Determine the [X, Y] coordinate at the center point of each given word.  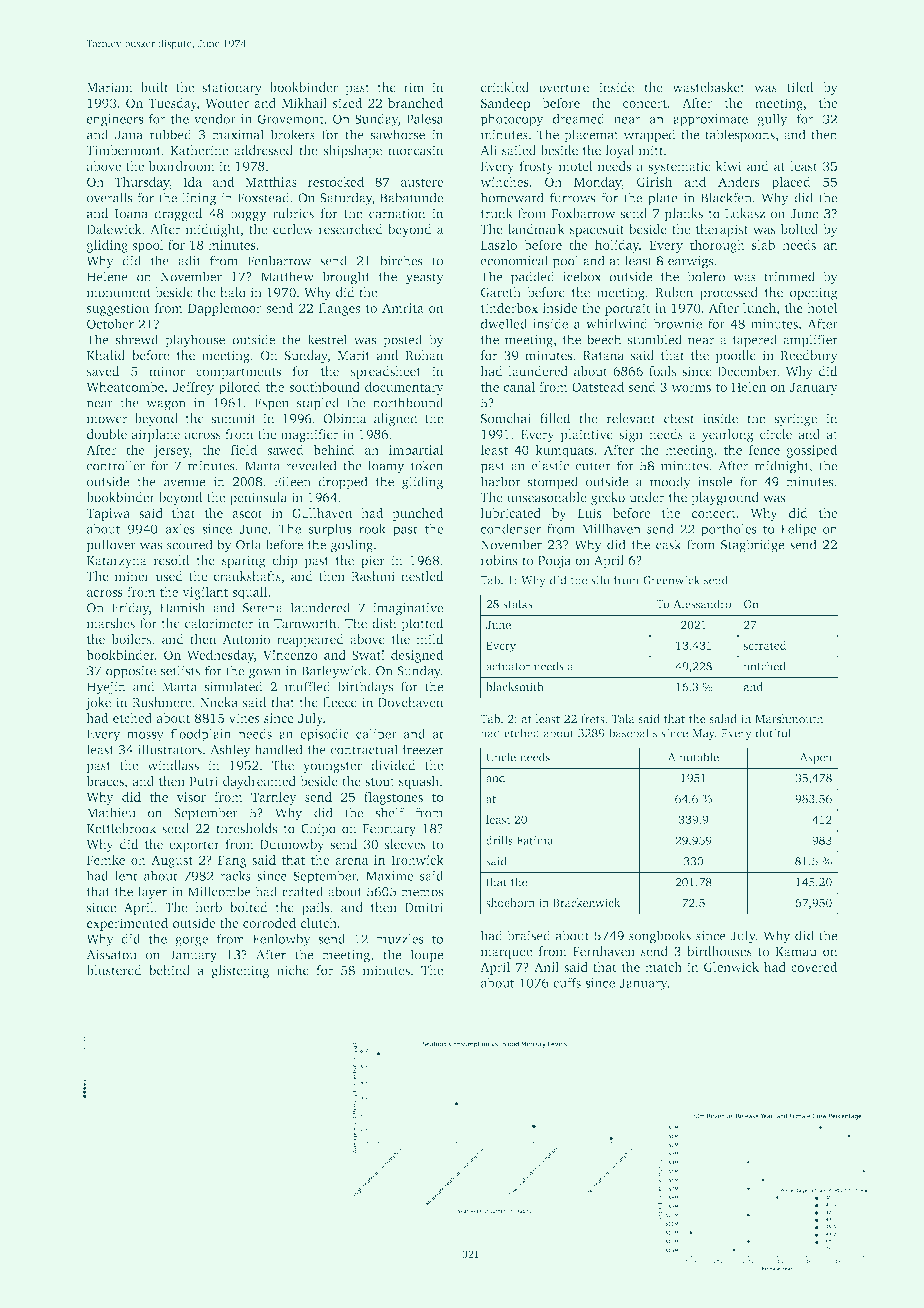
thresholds [246, 828]
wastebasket [708, 87]
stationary [232, 88]
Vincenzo [290, 655]
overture [564, 88]
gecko [608, 498]
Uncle [501, 757]
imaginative [408, 609]
